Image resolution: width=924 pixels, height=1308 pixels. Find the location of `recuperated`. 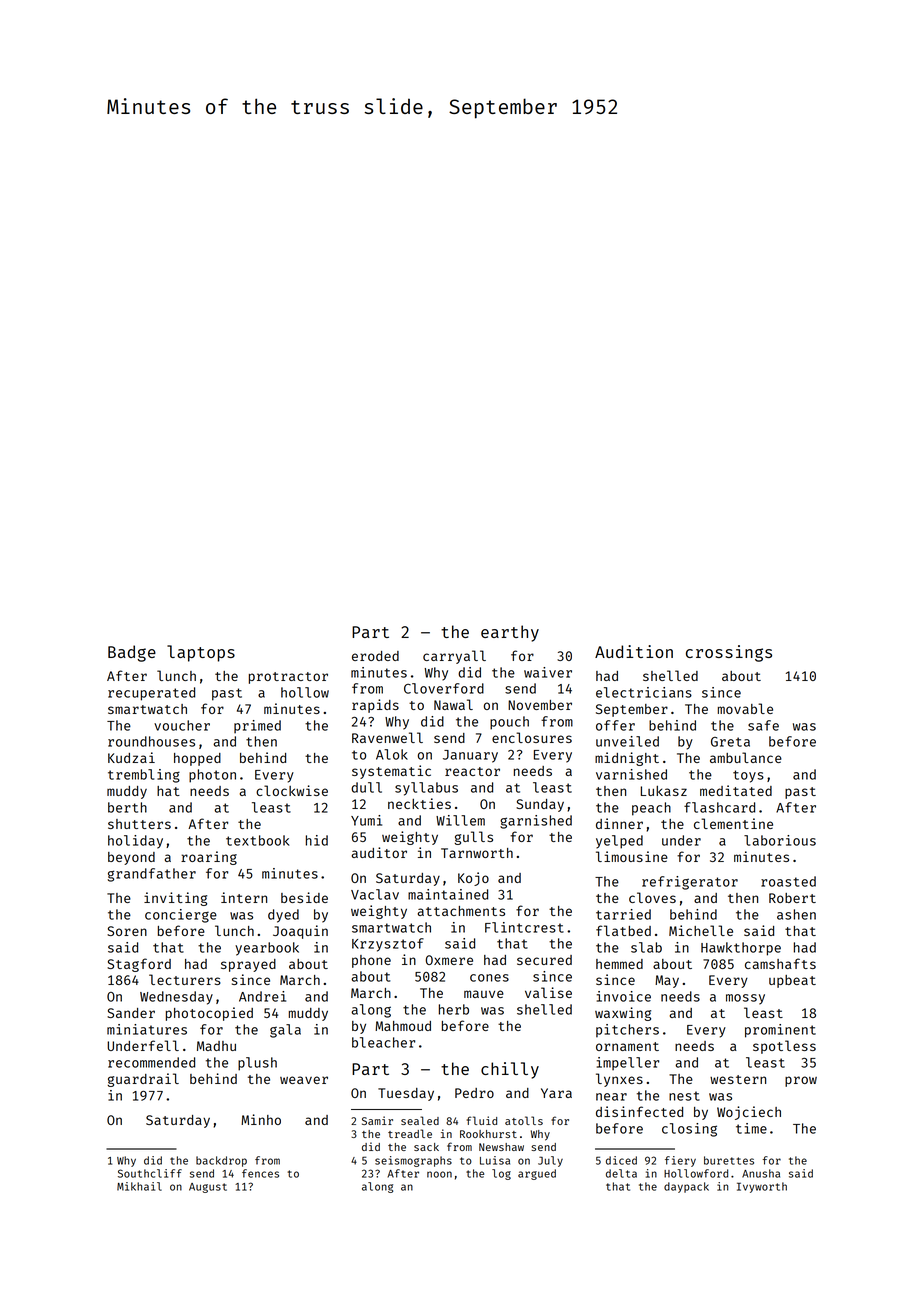

recuperated is located at coordinates (151, 694).
